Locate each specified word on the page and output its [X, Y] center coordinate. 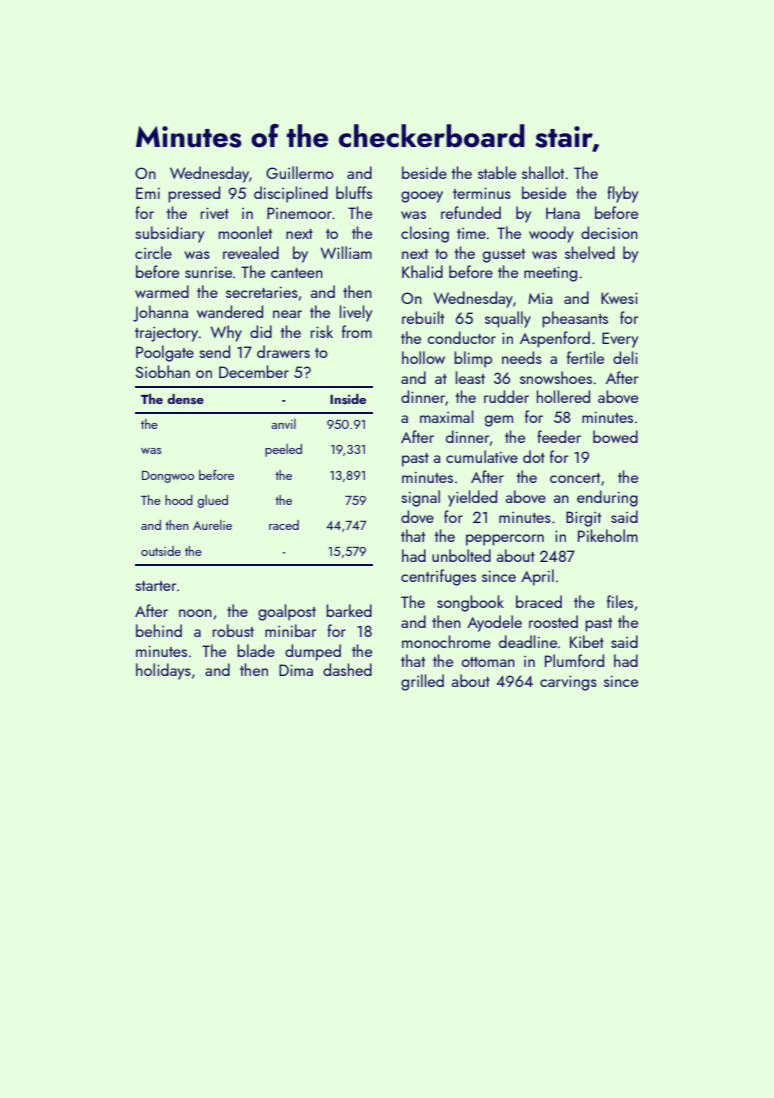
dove [417, 516]
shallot [543, 172]
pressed [194, 194]
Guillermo [300, 172]
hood [179, 500]
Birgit [583, 519]
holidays [163, 671]
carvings [568, 683]
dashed [347, 669]
